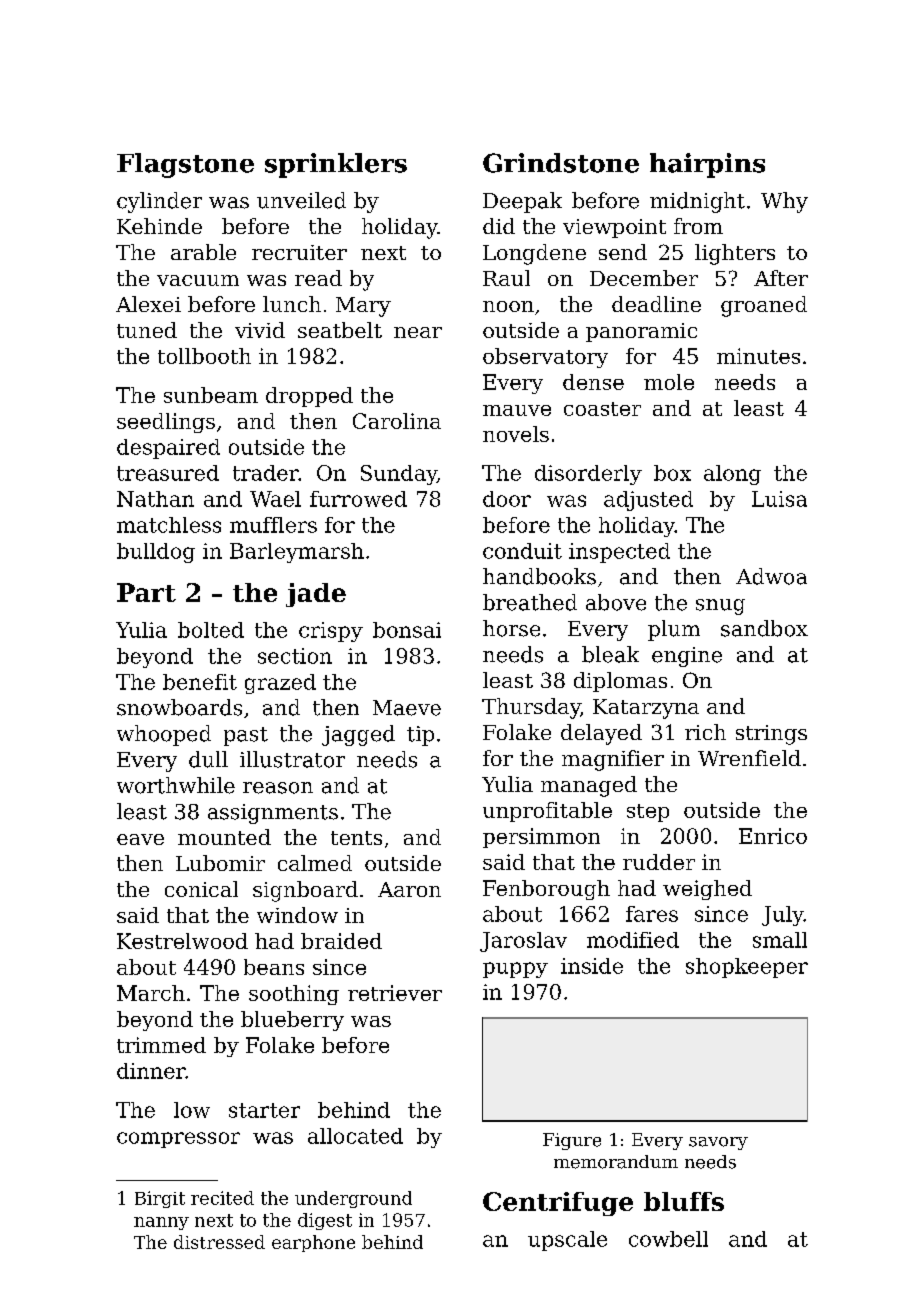 The image size is (924, 1311). I want to click on lighters, so click(735, 254).
